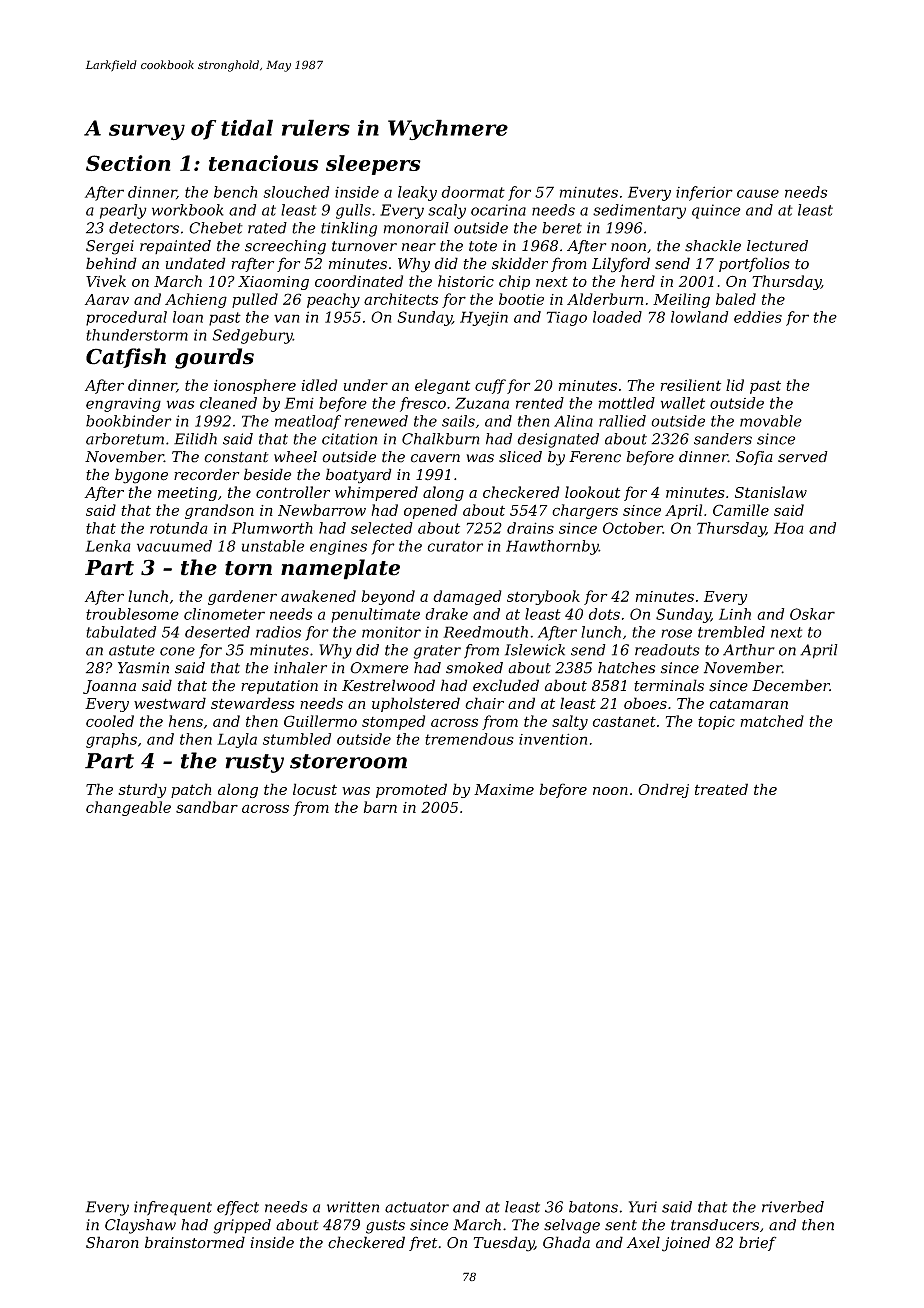 The width and height of the screenshot is (924, 1308). Describe the element at coordinates (417, 1207) in the screenshot. I see `actuator` at that location.
